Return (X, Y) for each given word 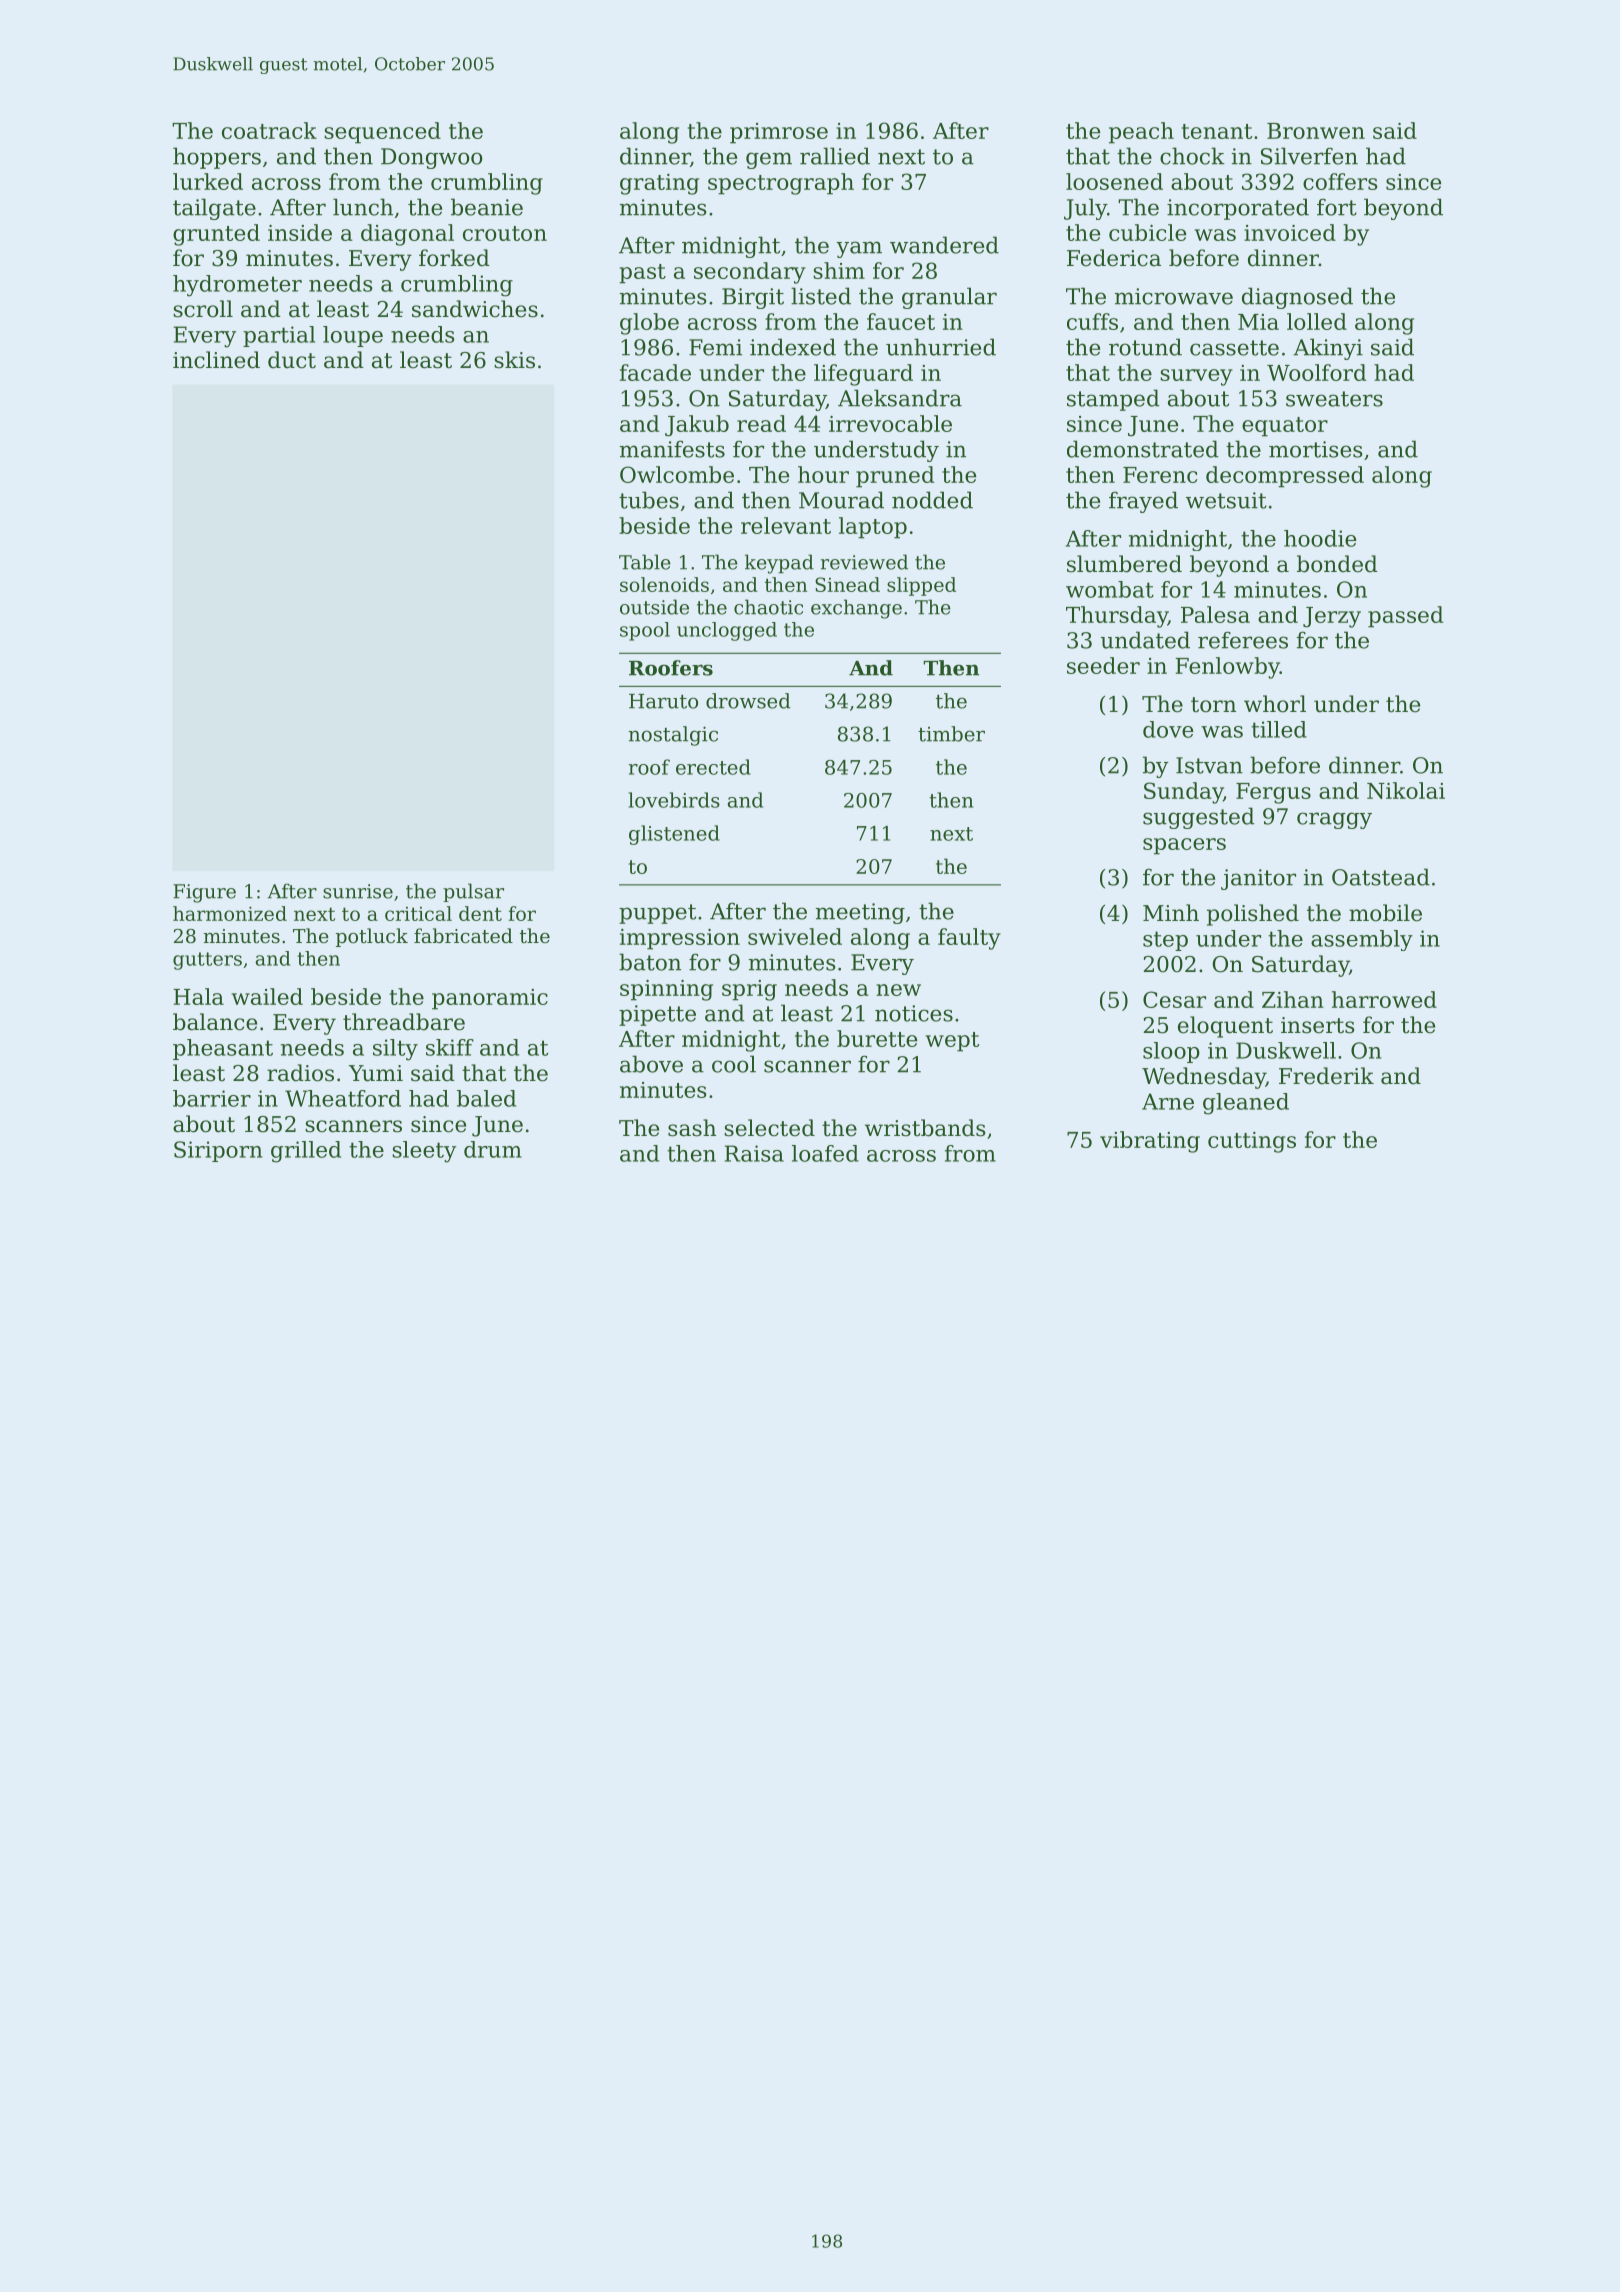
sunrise (358, 891)
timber (951, 734)
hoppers (217, 158)
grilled (306, 1152)
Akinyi (1328, 349)
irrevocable (890, 423)
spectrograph (781, 184)
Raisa (754, 1153)
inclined (216, 360)
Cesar (1174, 999)
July (1085, 209)
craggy (1334, 820)
